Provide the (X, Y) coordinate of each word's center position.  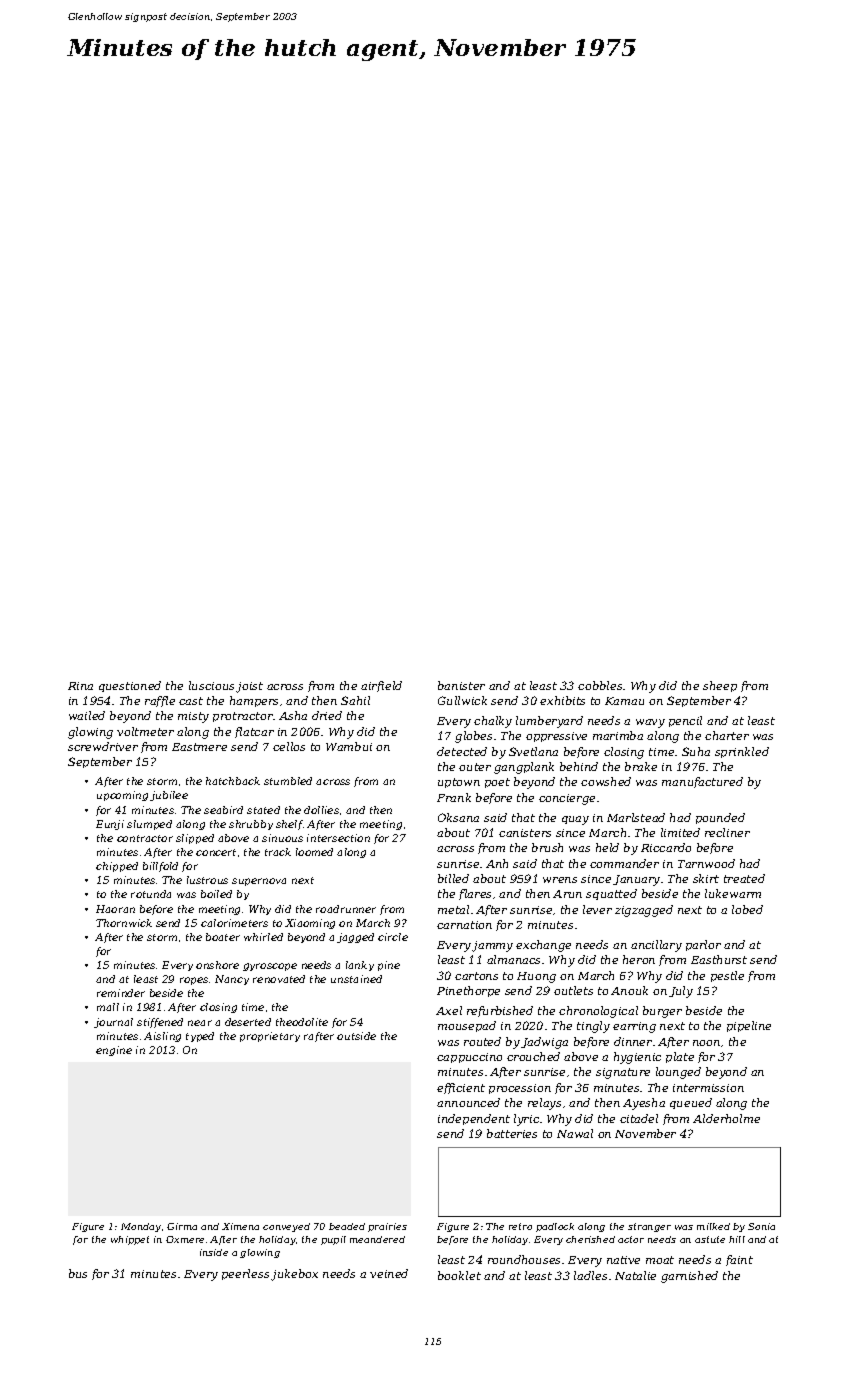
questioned (130, 686)
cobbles (600, 685)
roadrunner (346, 909)
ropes (194, 981)
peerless (245, 1274)
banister (461, 685)
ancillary (656, 946)
